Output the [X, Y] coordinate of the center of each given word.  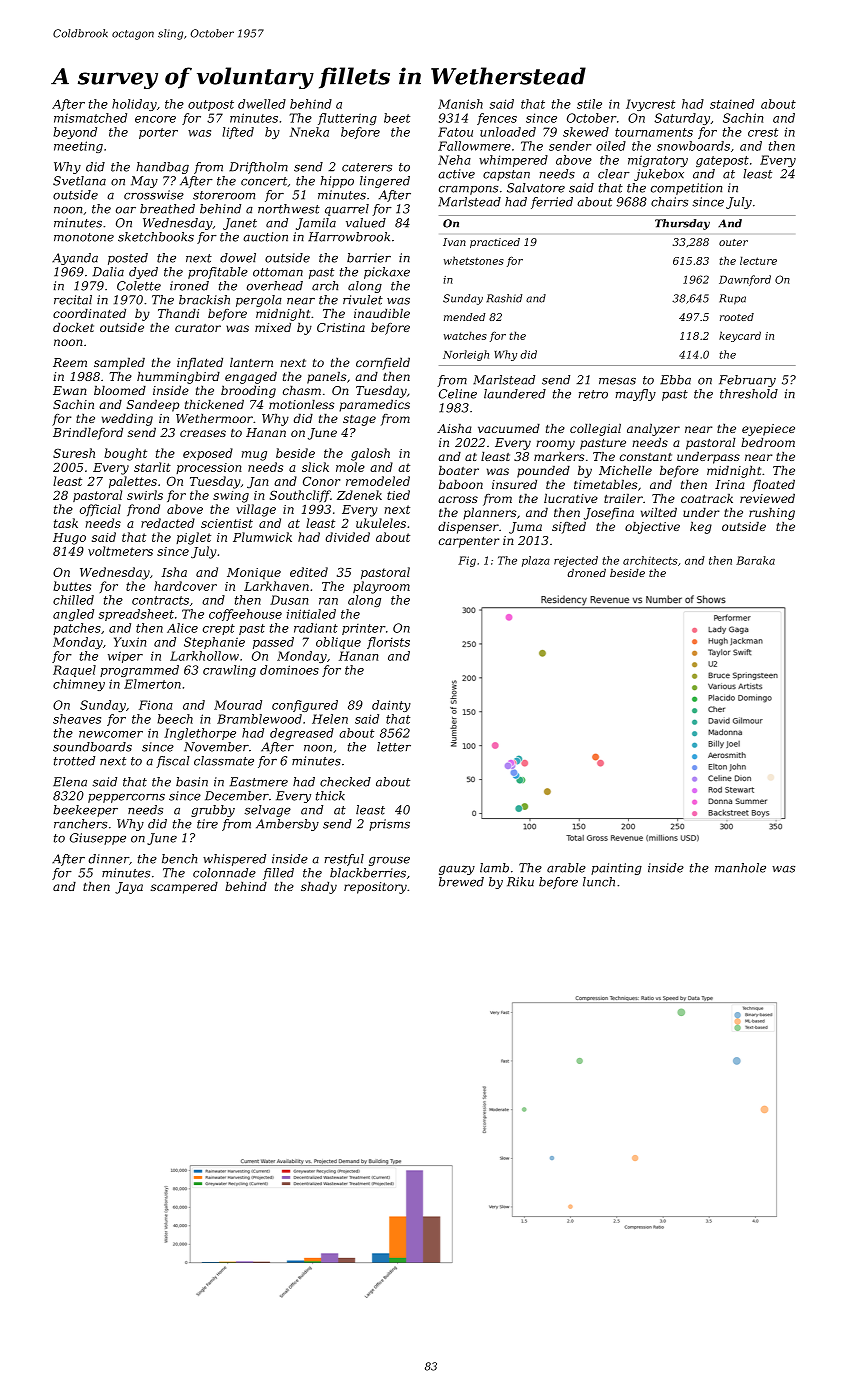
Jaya [129, 888]
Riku [520, 882]
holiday [134, 105]
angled [73, 615]
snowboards [693, 146]
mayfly [635, 395]
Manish [460, 104]
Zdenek [359, 495]
